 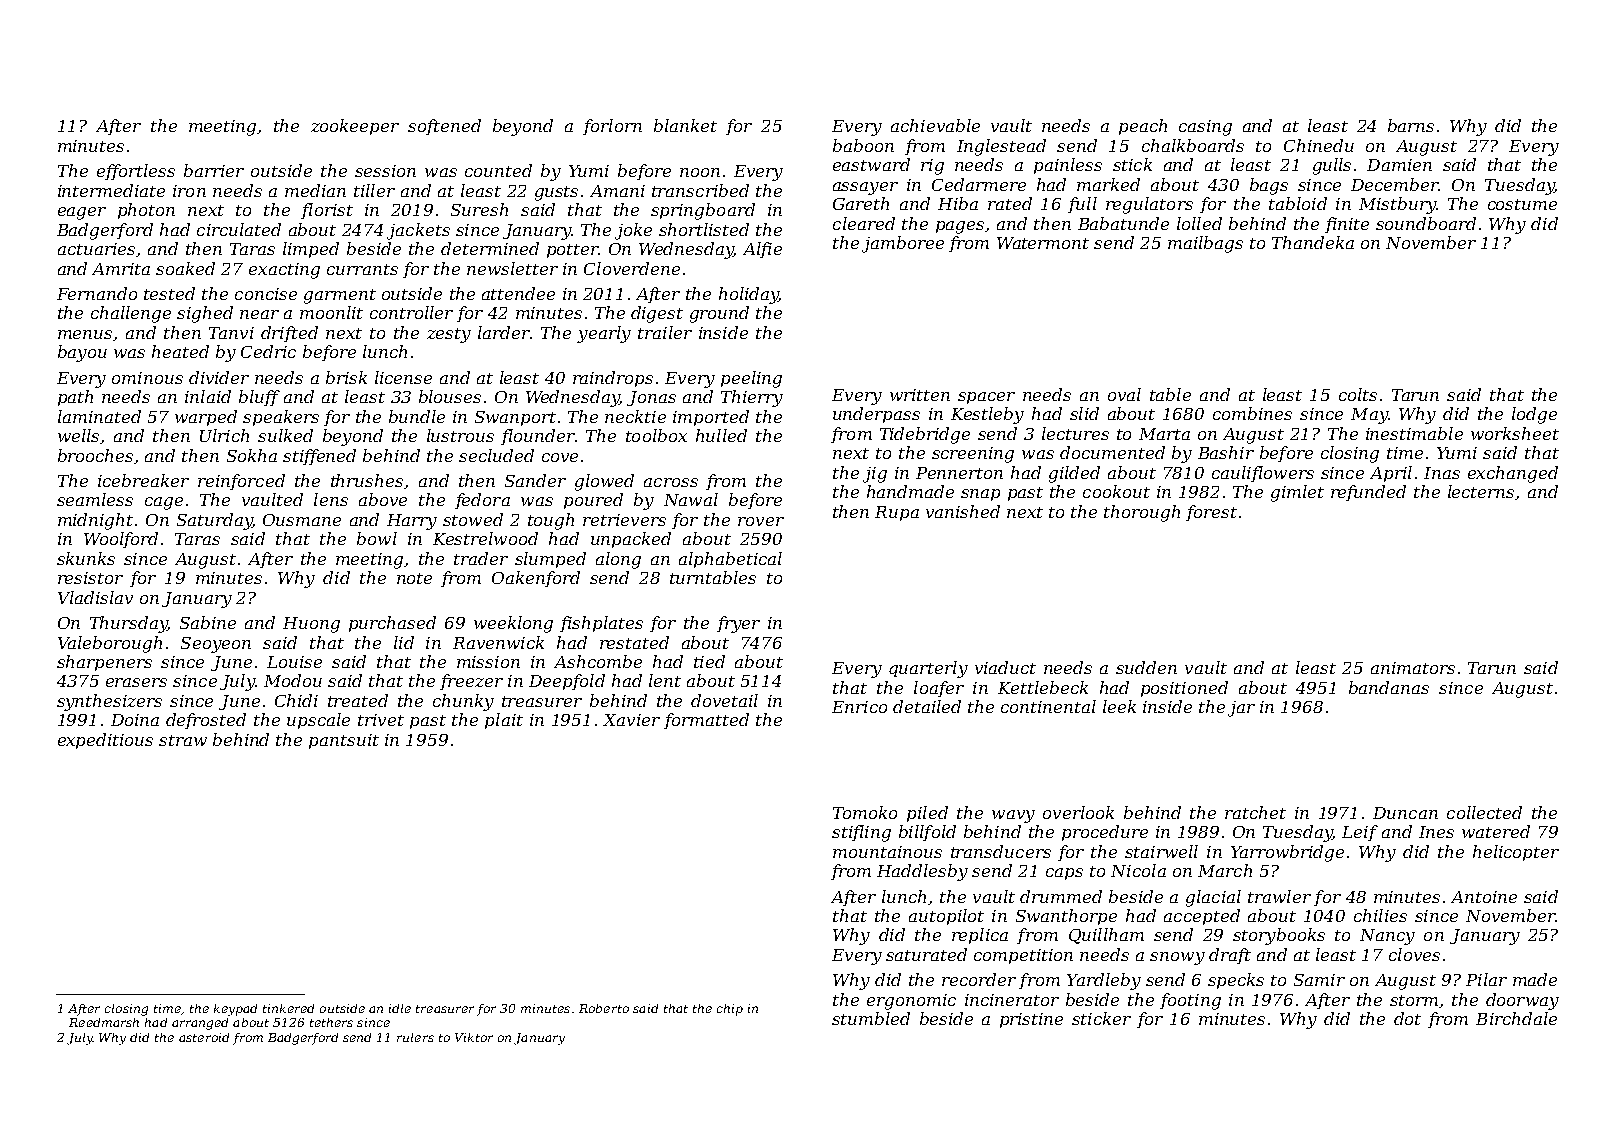 What do you see at coordinates (1313, 242) in the screenshot?
I see `Thandeka` at bounding box center [1313, 242].
